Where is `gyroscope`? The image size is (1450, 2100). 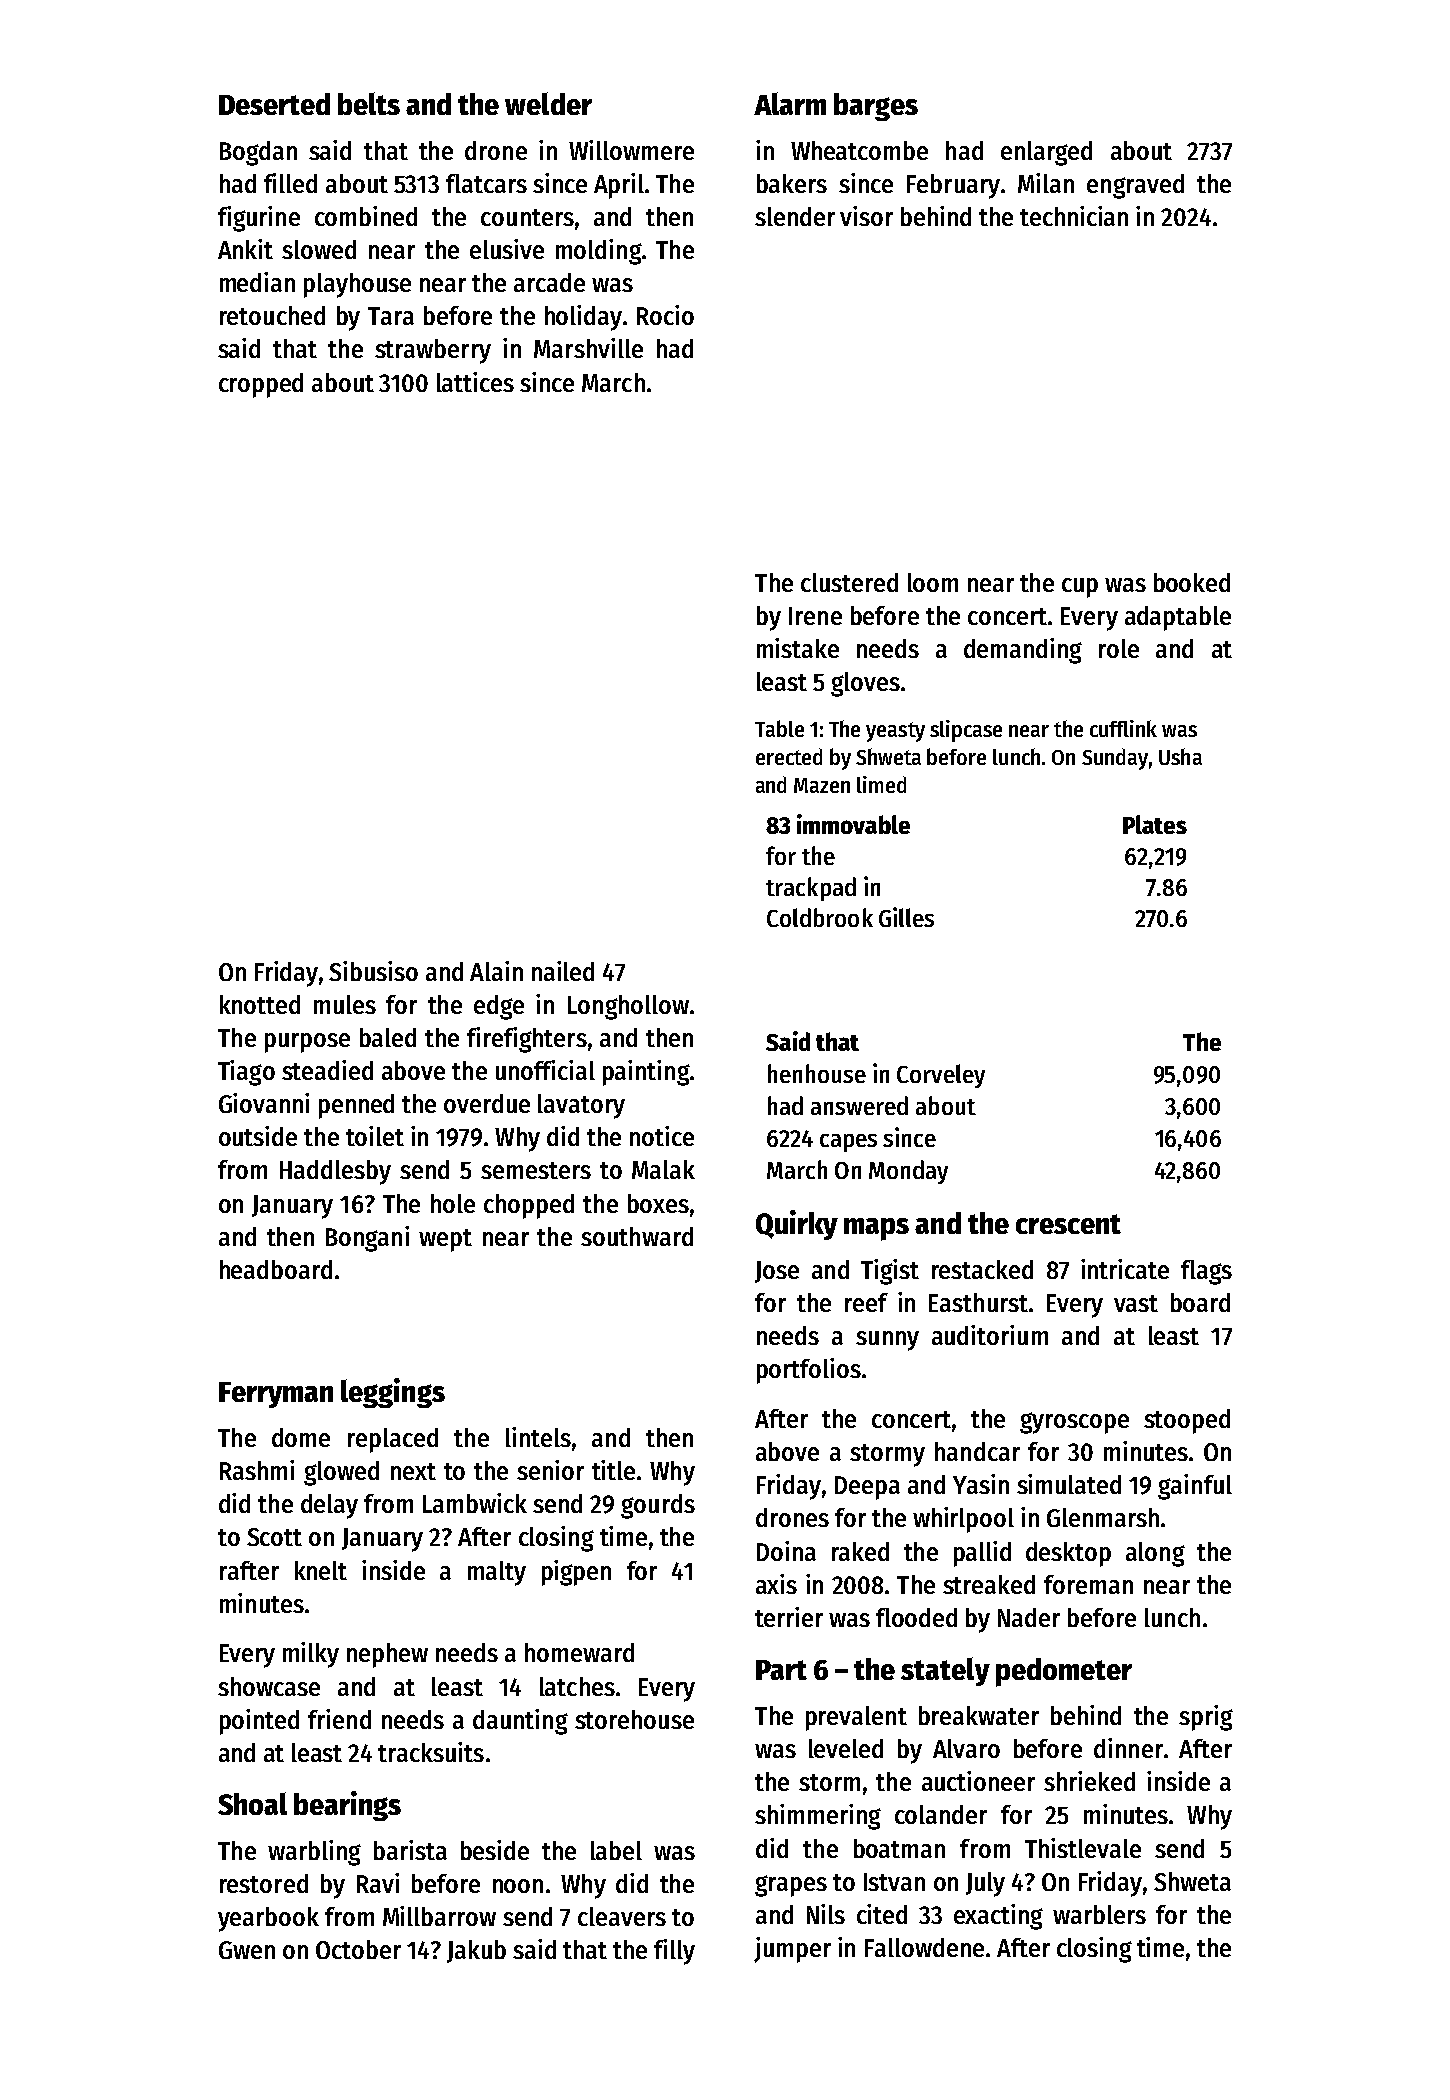
gyroscope is located at coordinates (1074, 1423).
